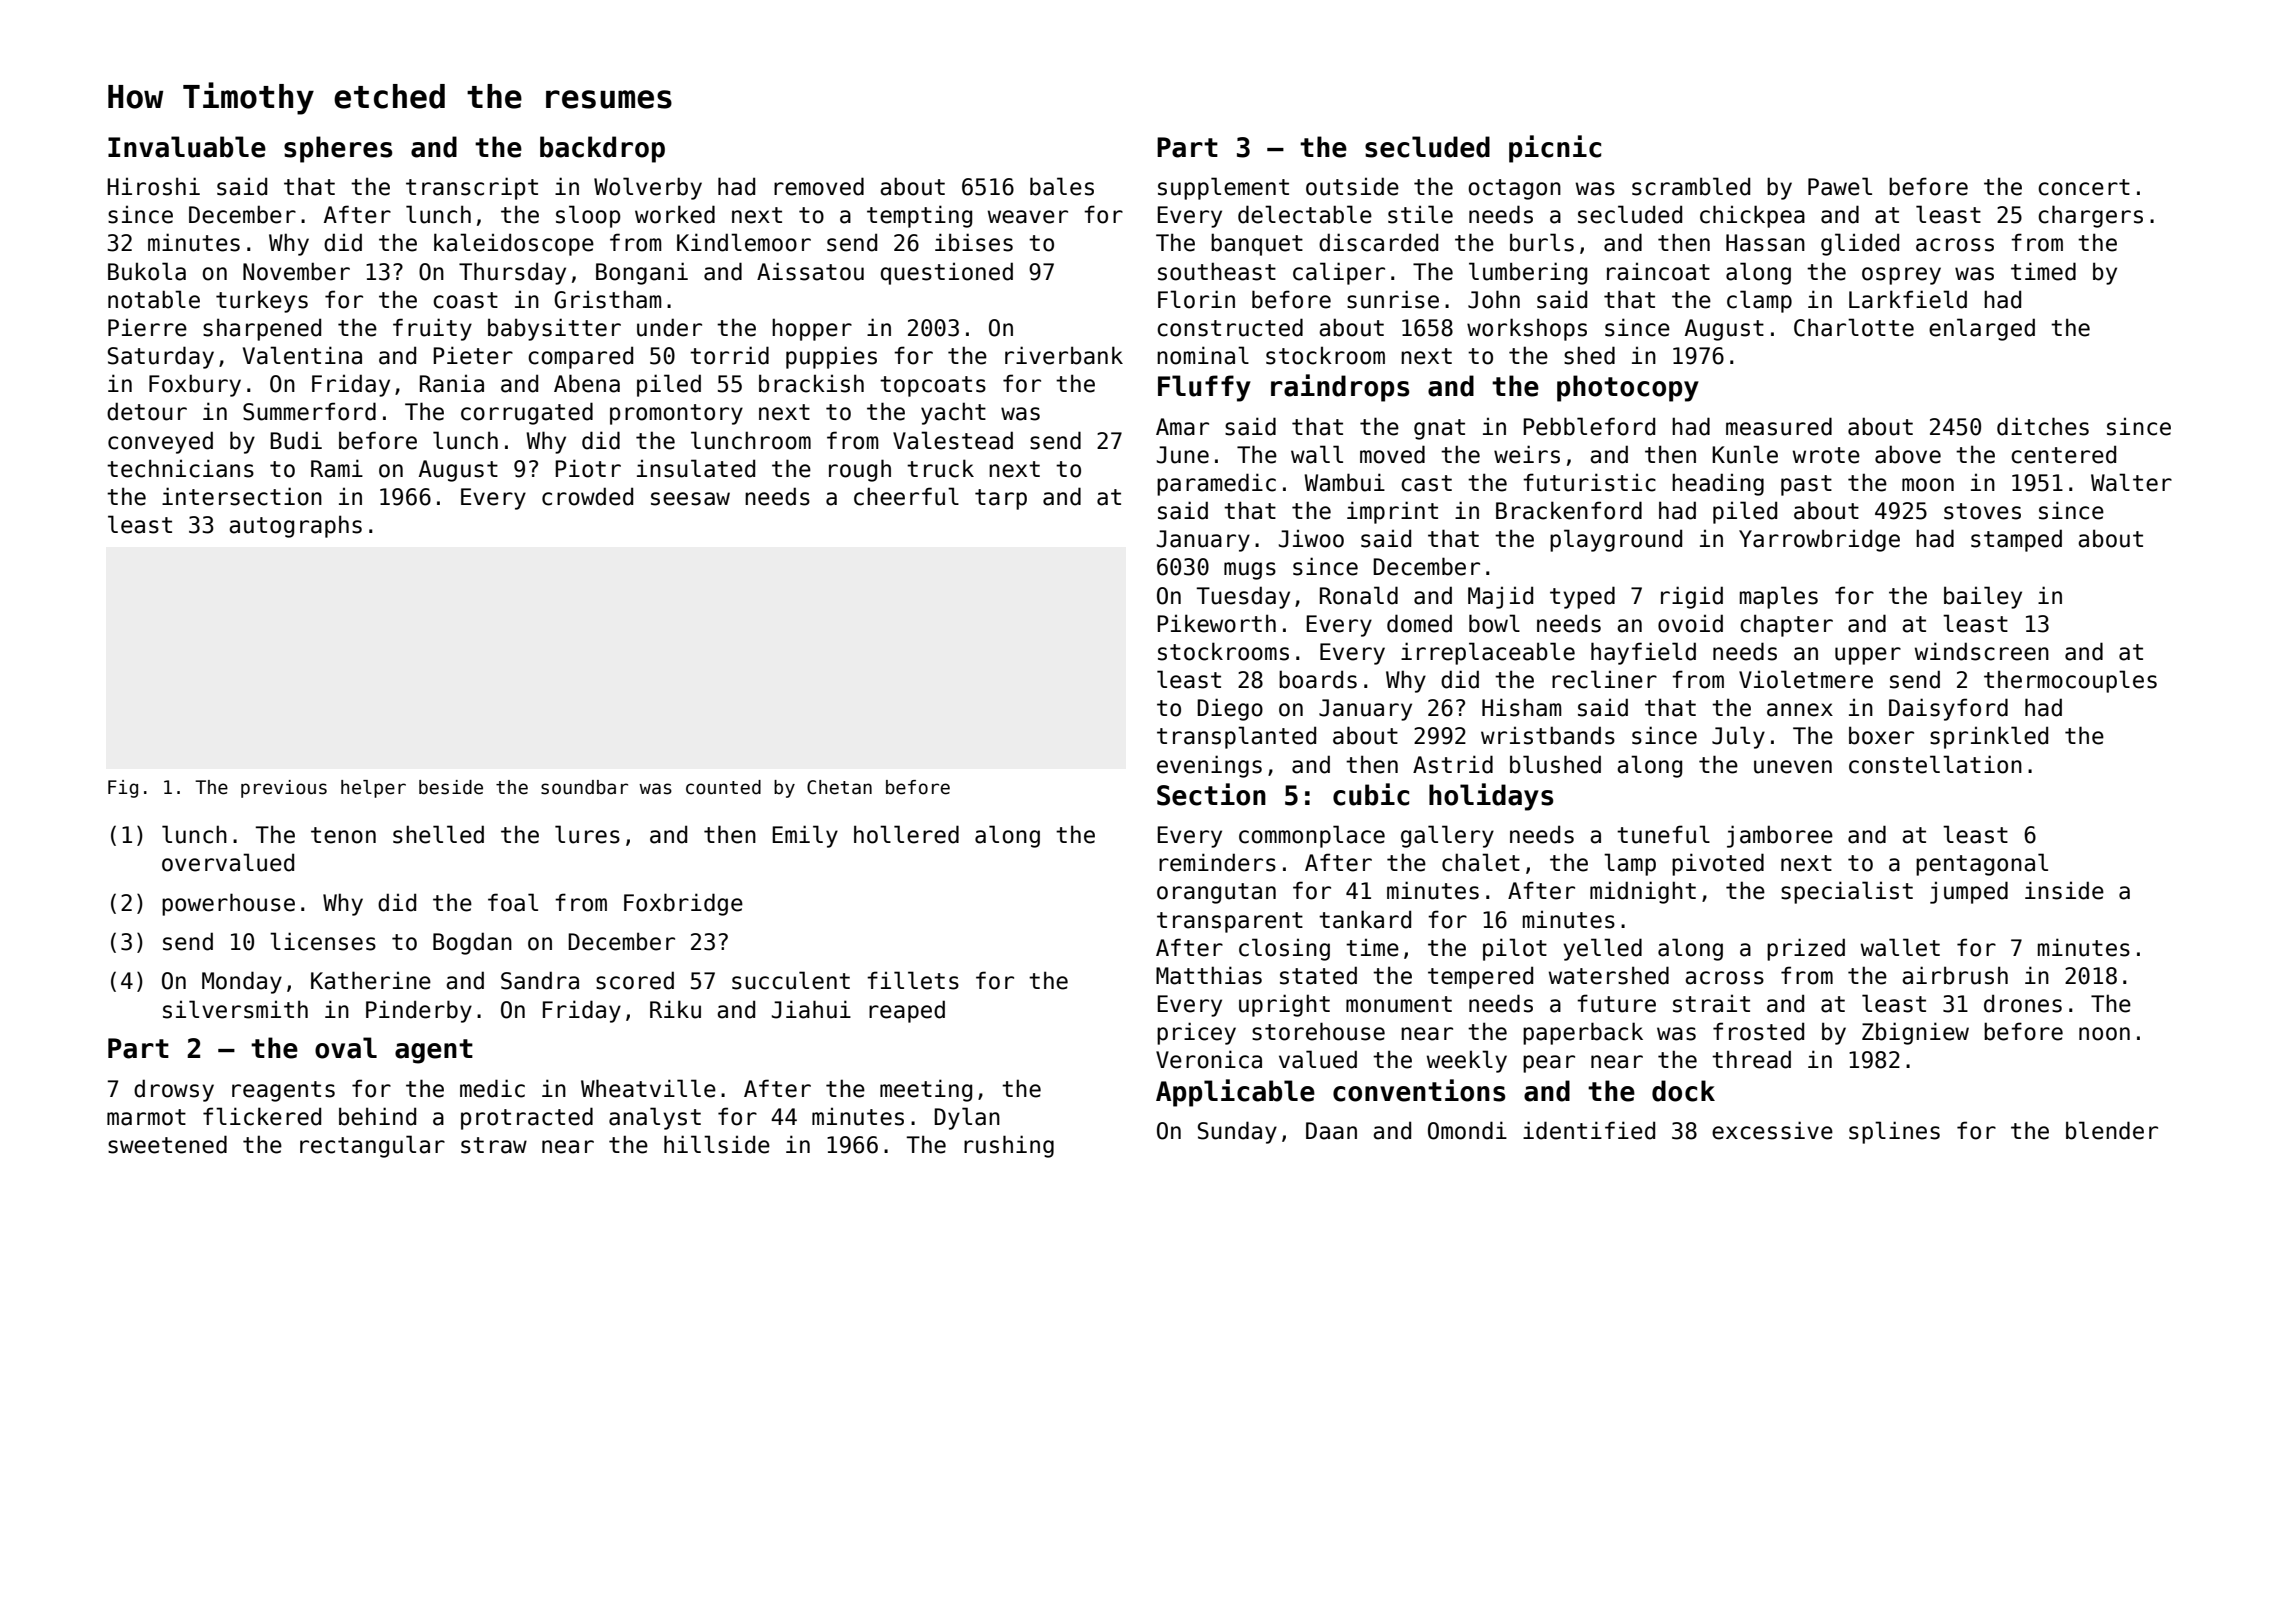  Describe the element at coordinates (1982, 329) in the document. I see `enlarged` at that location.
